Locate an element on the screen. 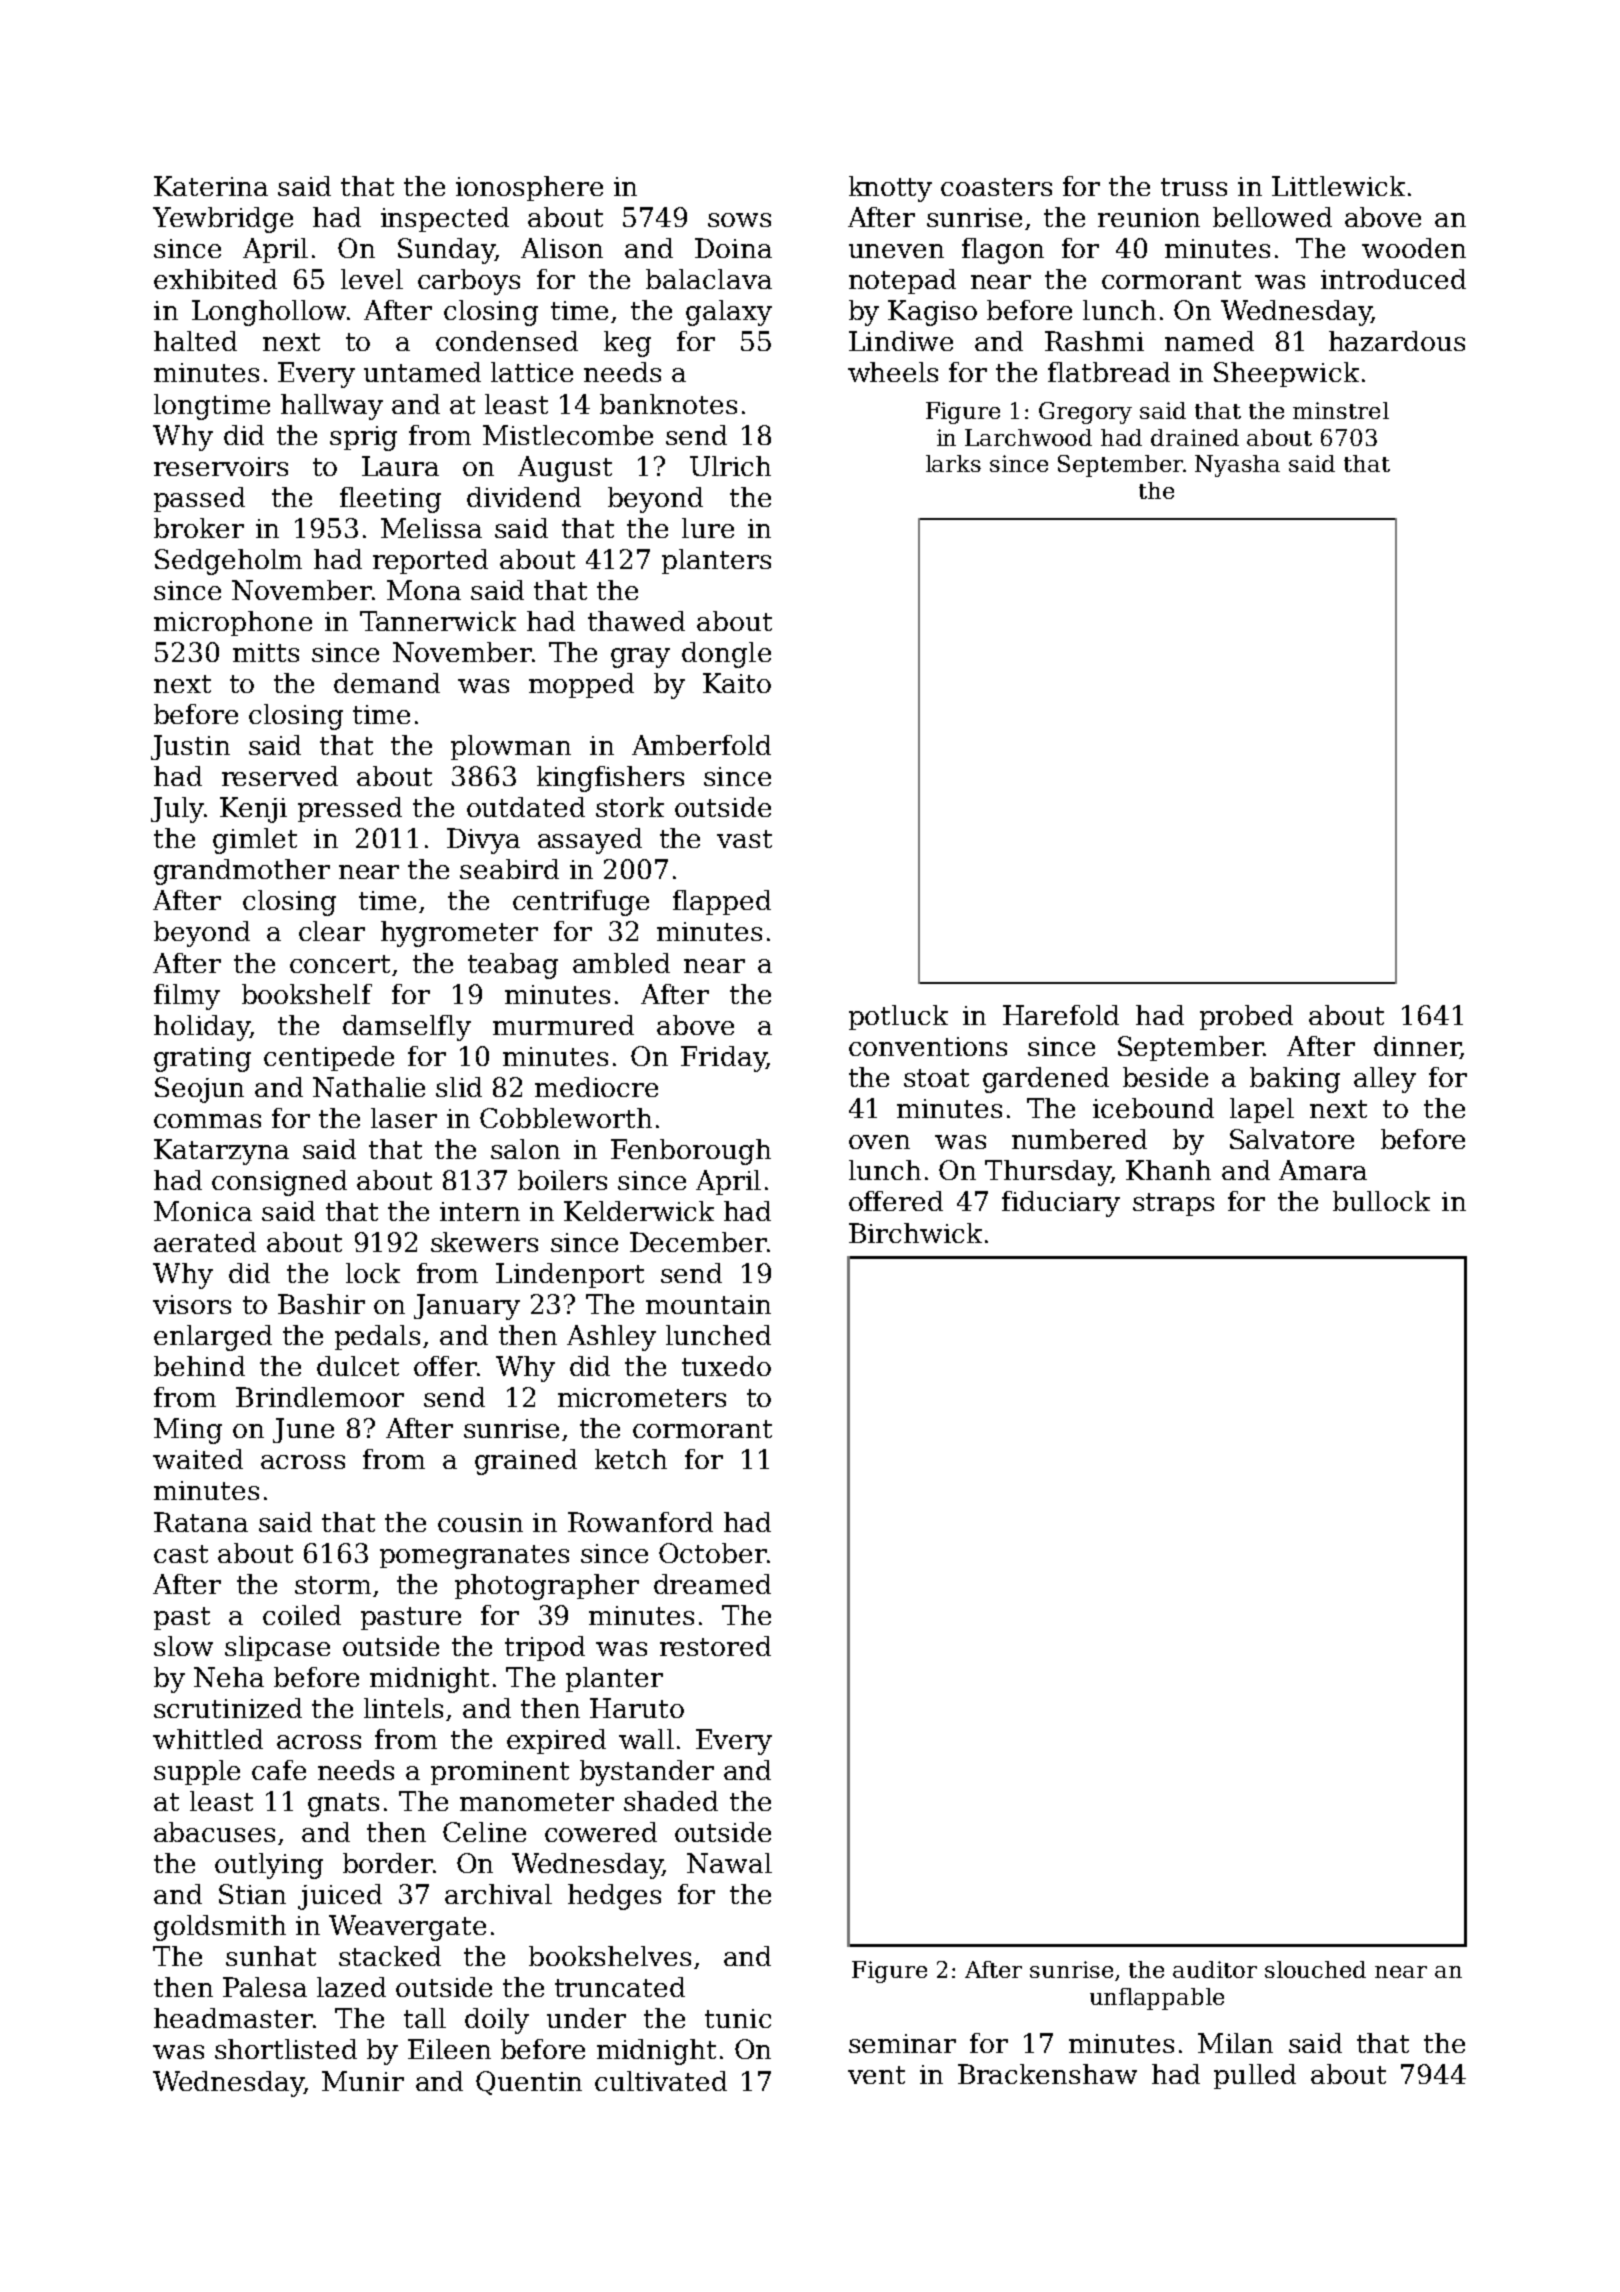  dongle is located at coordinates (726, 655).
